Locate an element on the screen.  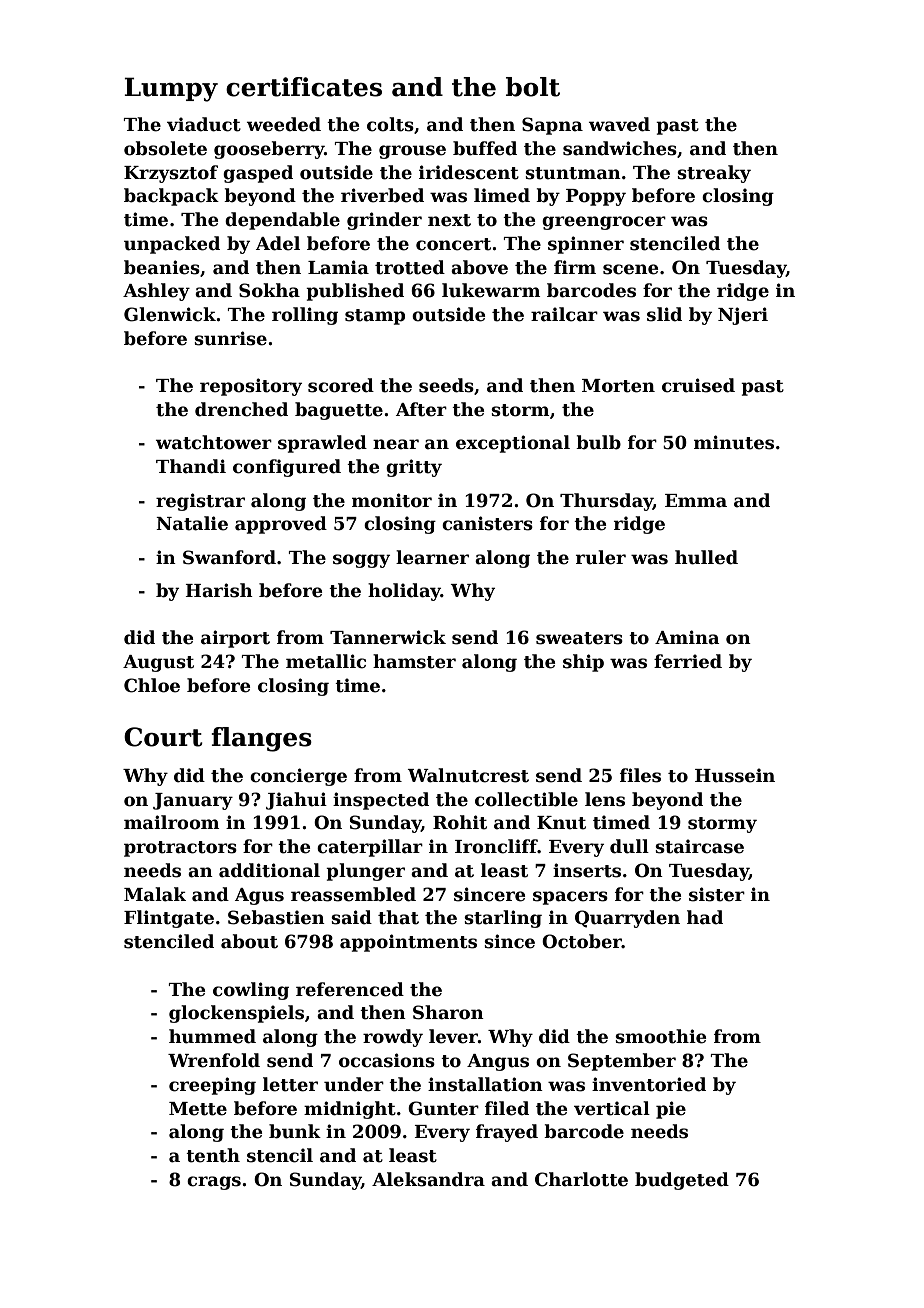
bolt is located at coordinates (533, 87).
